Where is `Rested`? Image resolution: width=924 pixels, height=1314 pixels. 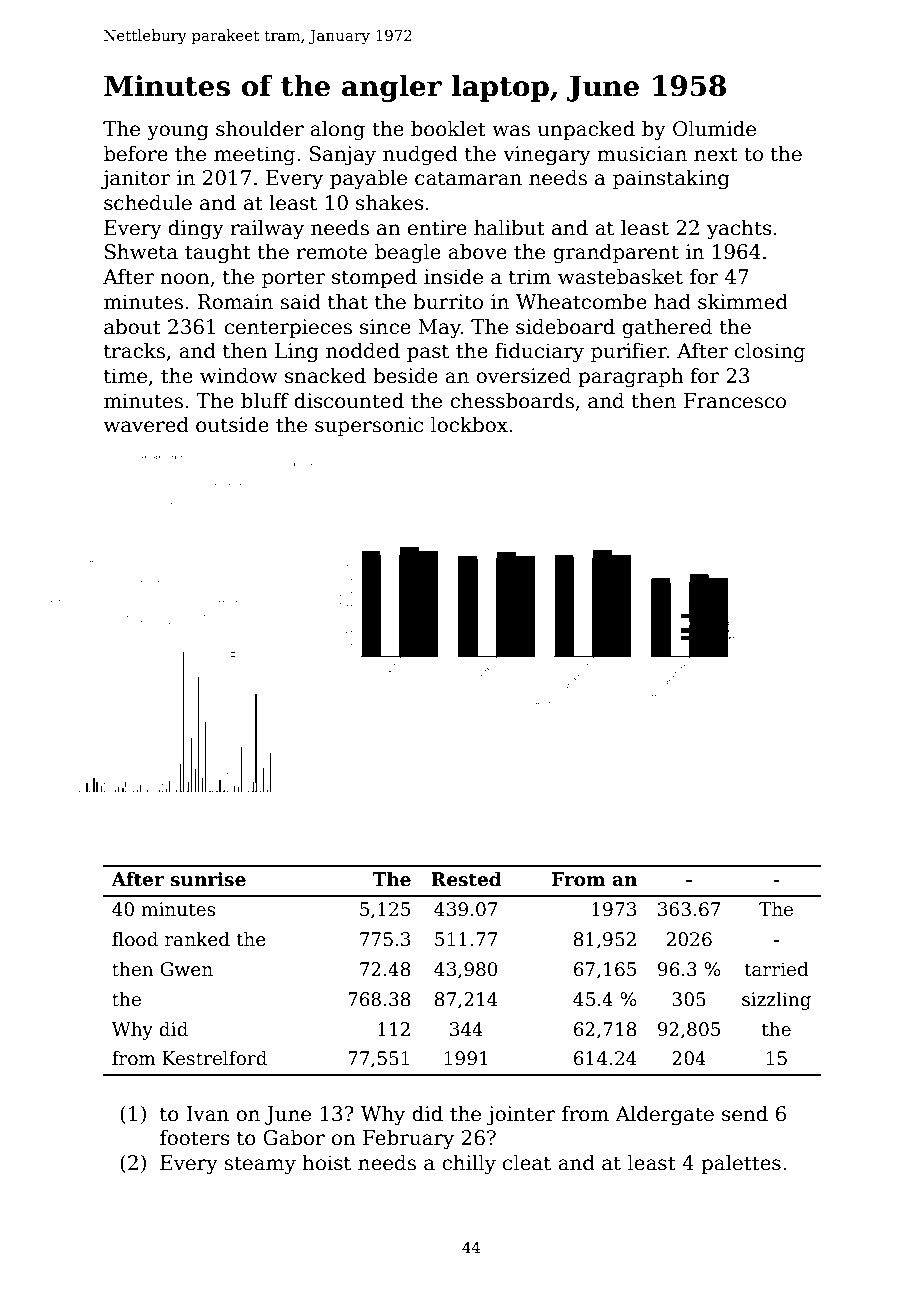
Rested is located at coordinates (466, 879).
